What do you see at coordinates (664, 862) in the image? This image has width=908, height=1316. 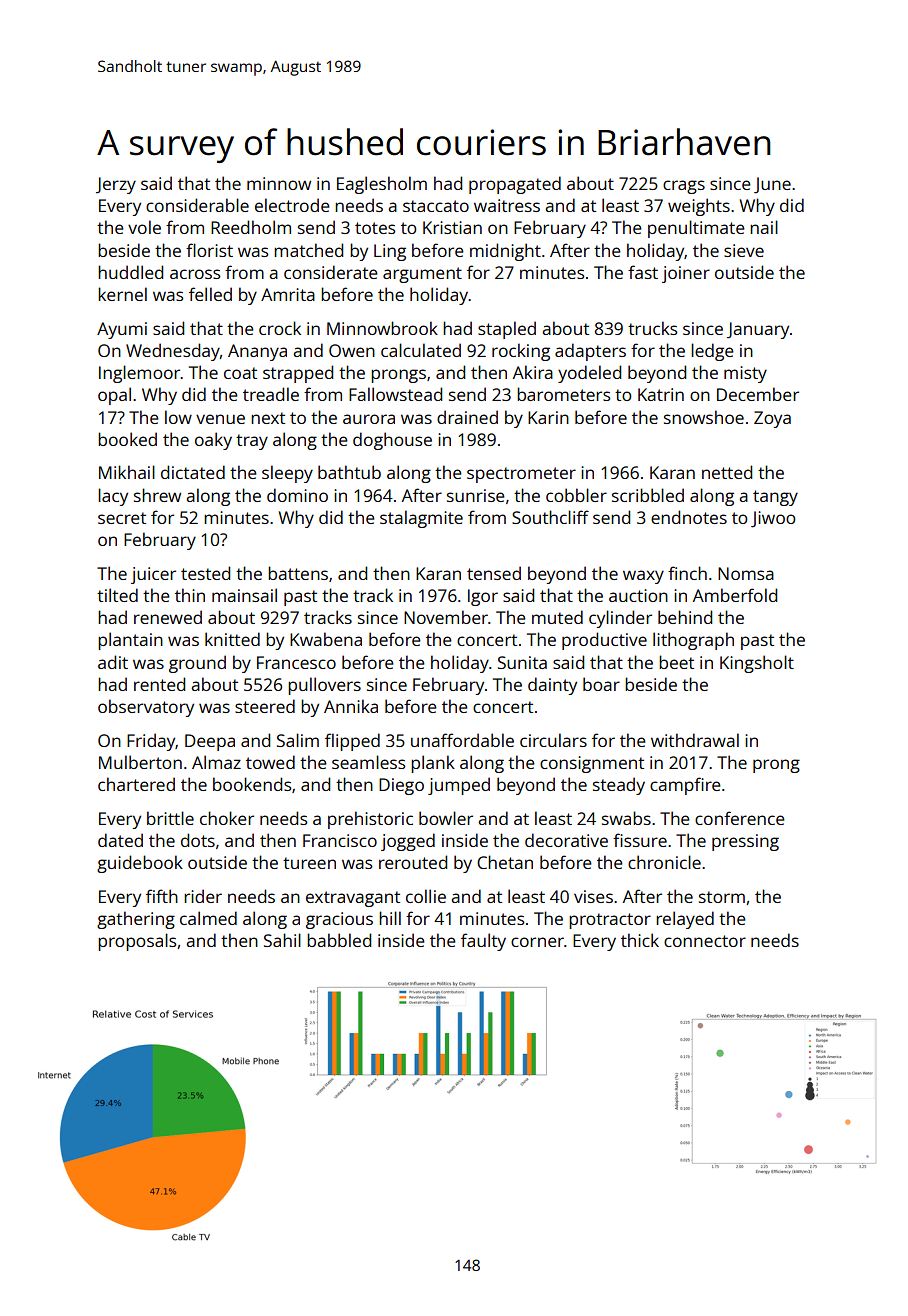 I see `chronicle` at bounding box center [664, 862].
